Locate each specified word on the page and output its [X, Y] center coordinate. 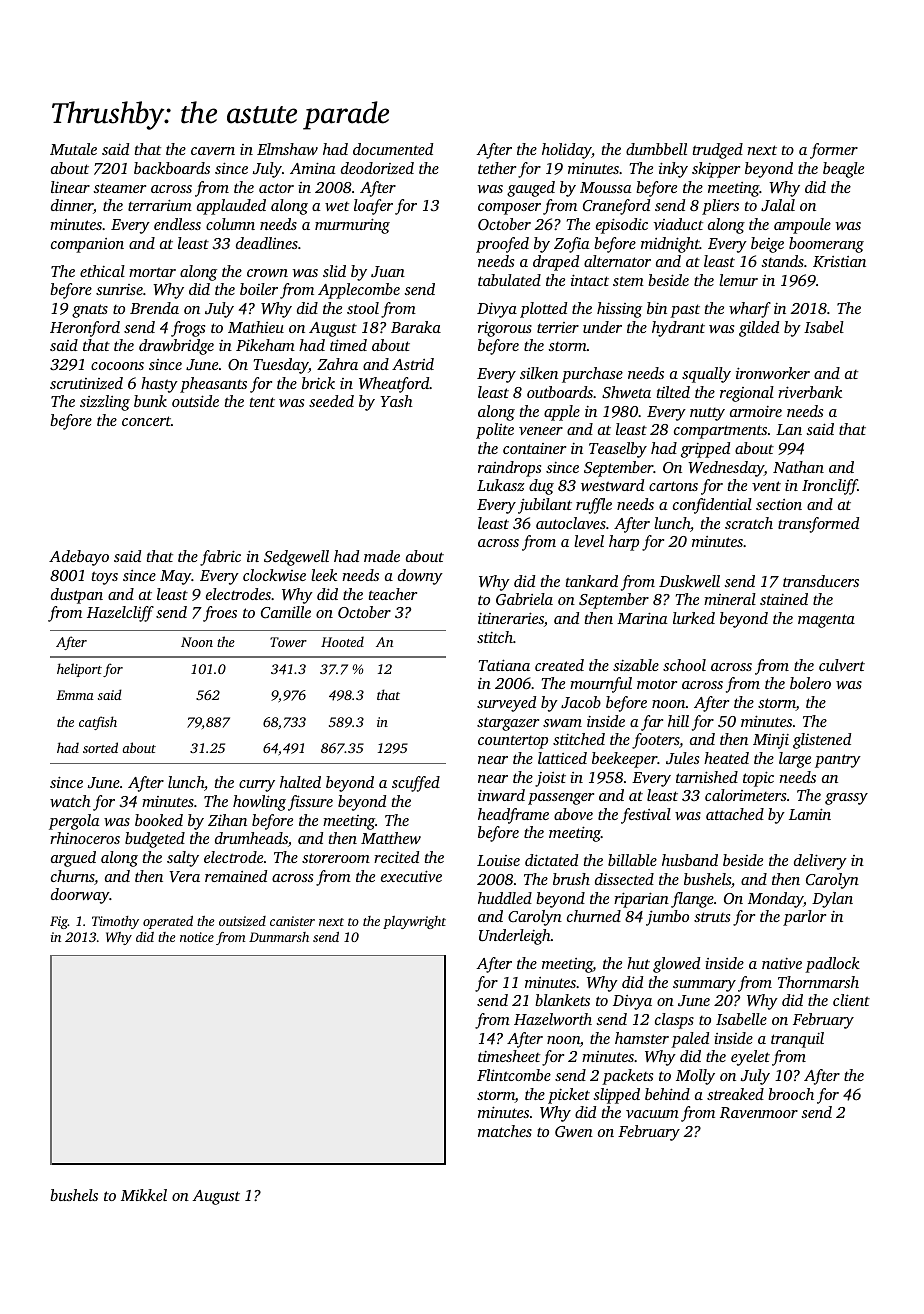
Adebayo [79, 558]
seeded [331, 401]
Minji [771, 741]
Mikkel [144, 1195]
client [851, 1000]
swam [562, 723]
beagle [843, 170]
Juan [388, 271]
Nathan [798, 467]
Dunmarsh [279, 937]
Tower [288, 642]
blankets [562, 1000]
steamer [119, 188]
